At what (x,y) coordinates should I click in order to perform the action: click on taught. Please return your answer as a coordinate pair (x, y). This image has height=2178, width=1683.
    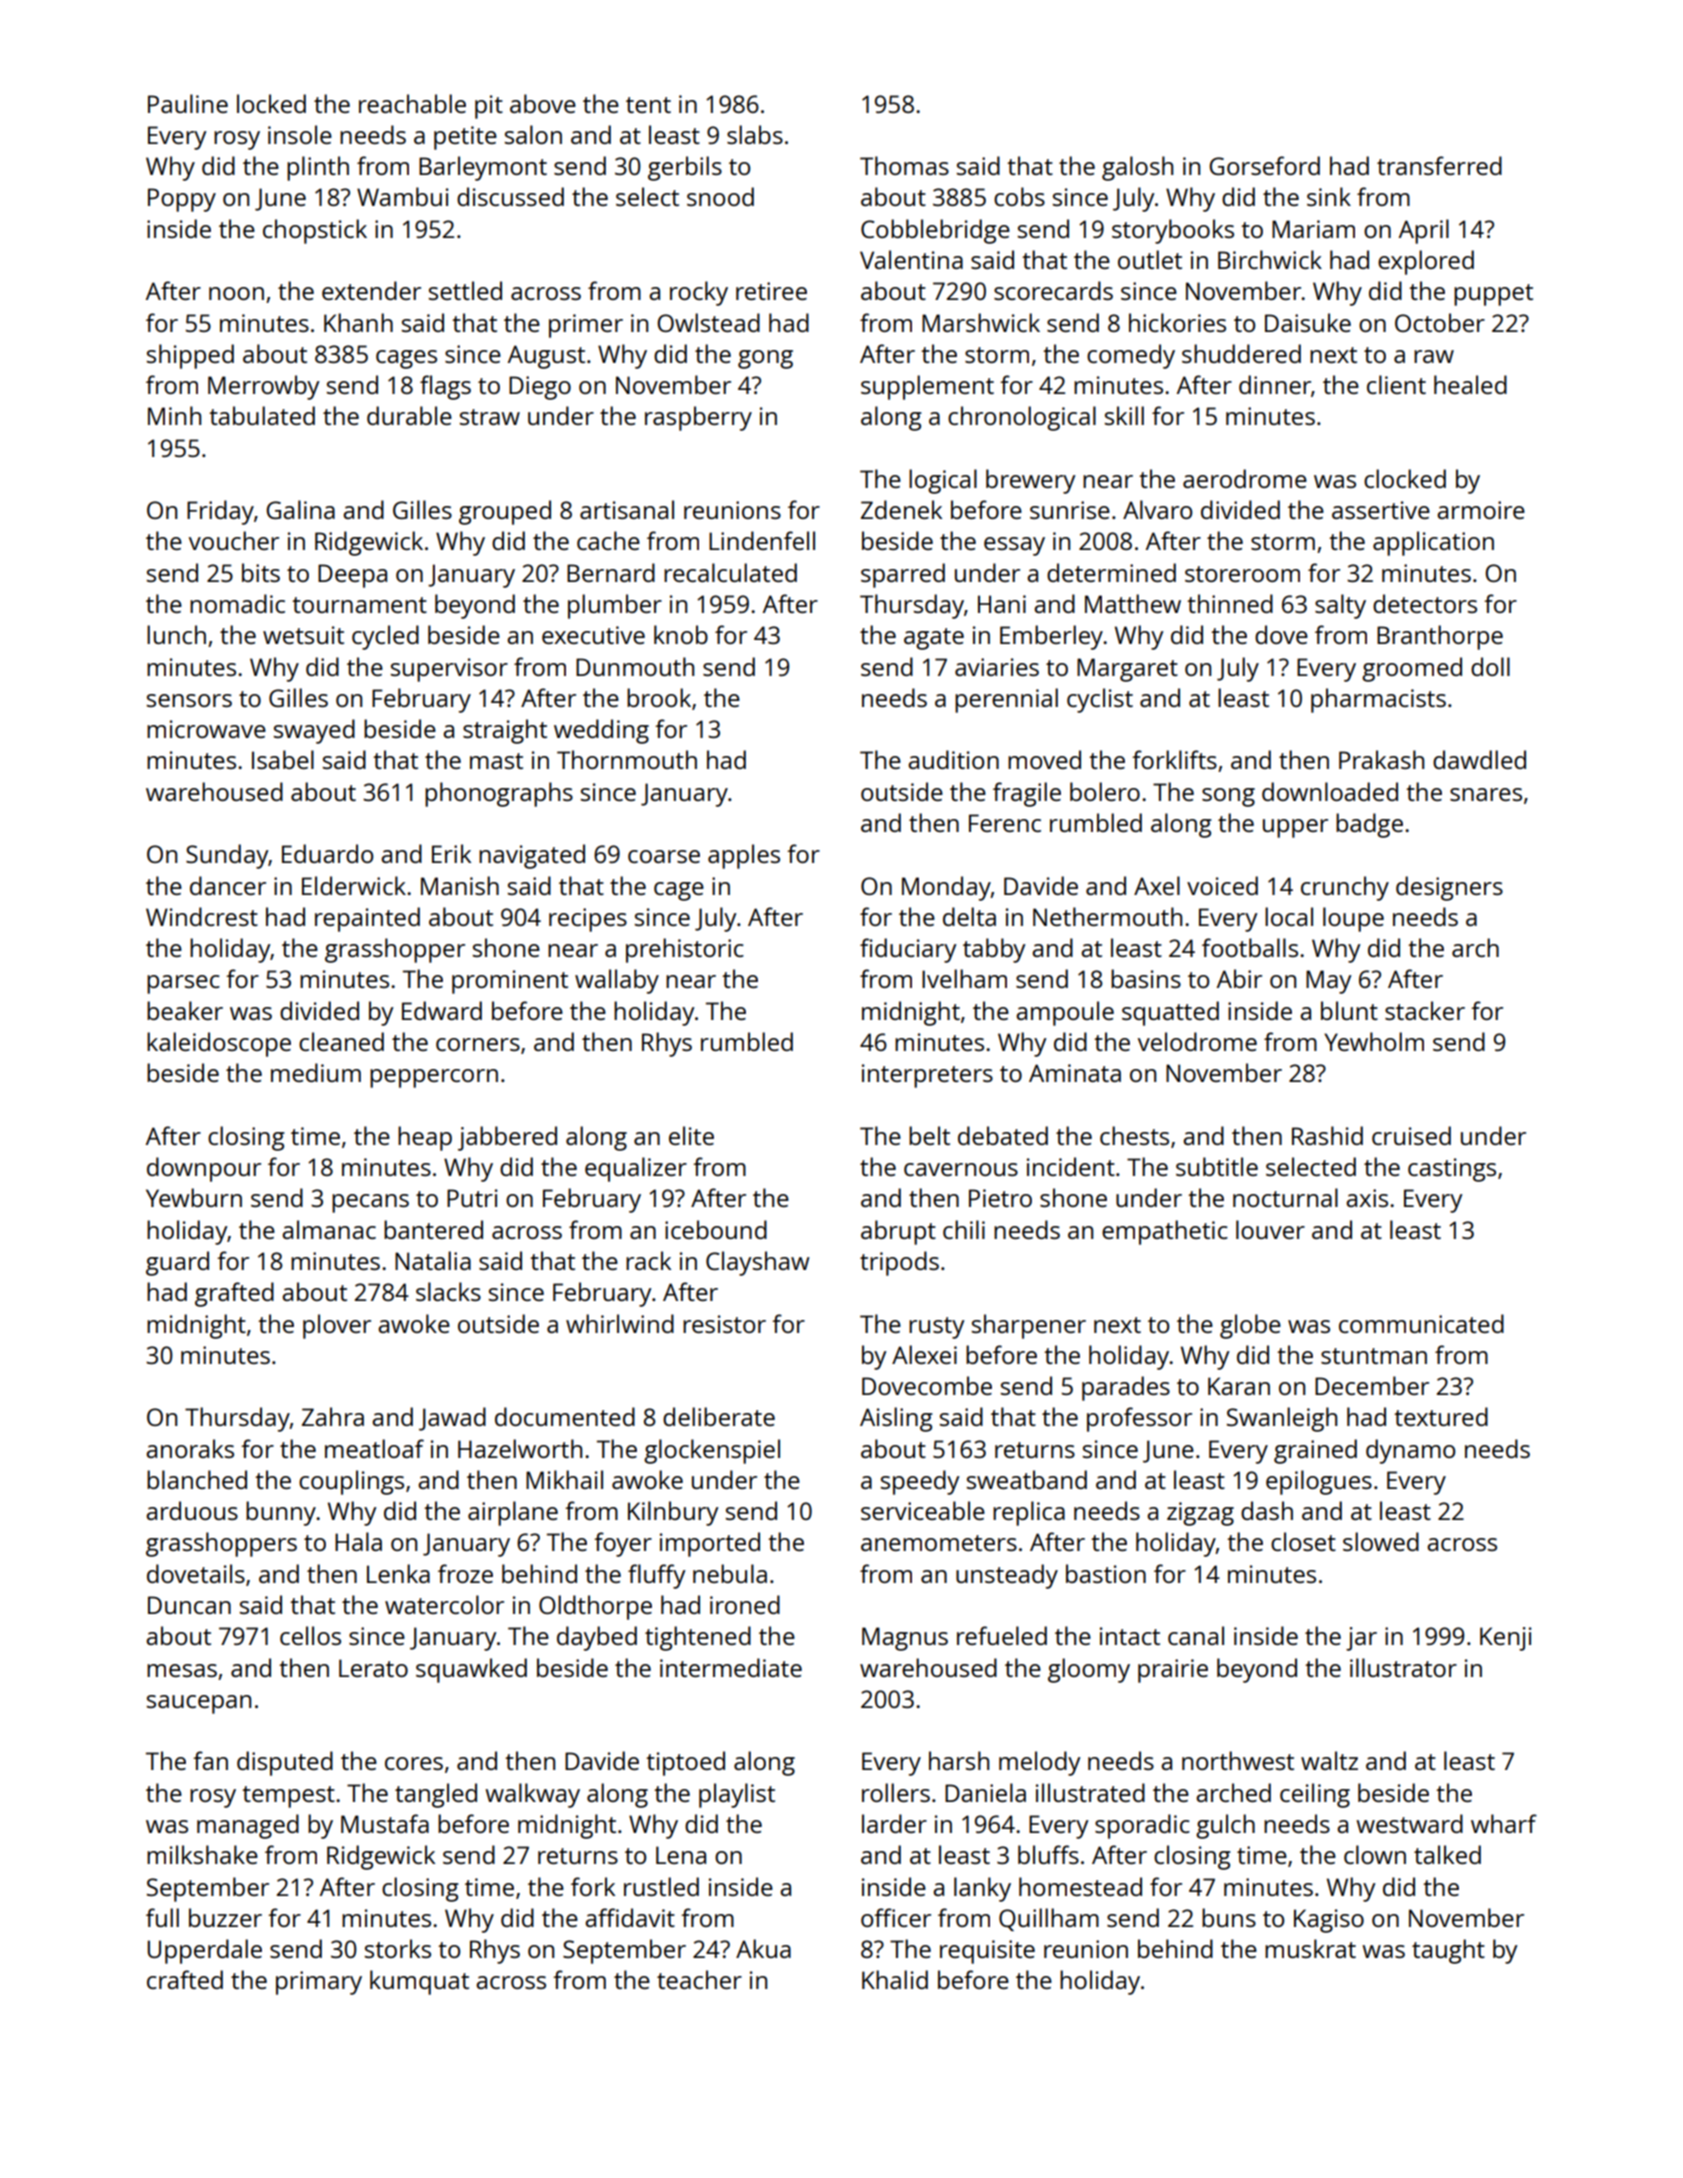
    Looking at the image, I should click on (1448, 1951).
